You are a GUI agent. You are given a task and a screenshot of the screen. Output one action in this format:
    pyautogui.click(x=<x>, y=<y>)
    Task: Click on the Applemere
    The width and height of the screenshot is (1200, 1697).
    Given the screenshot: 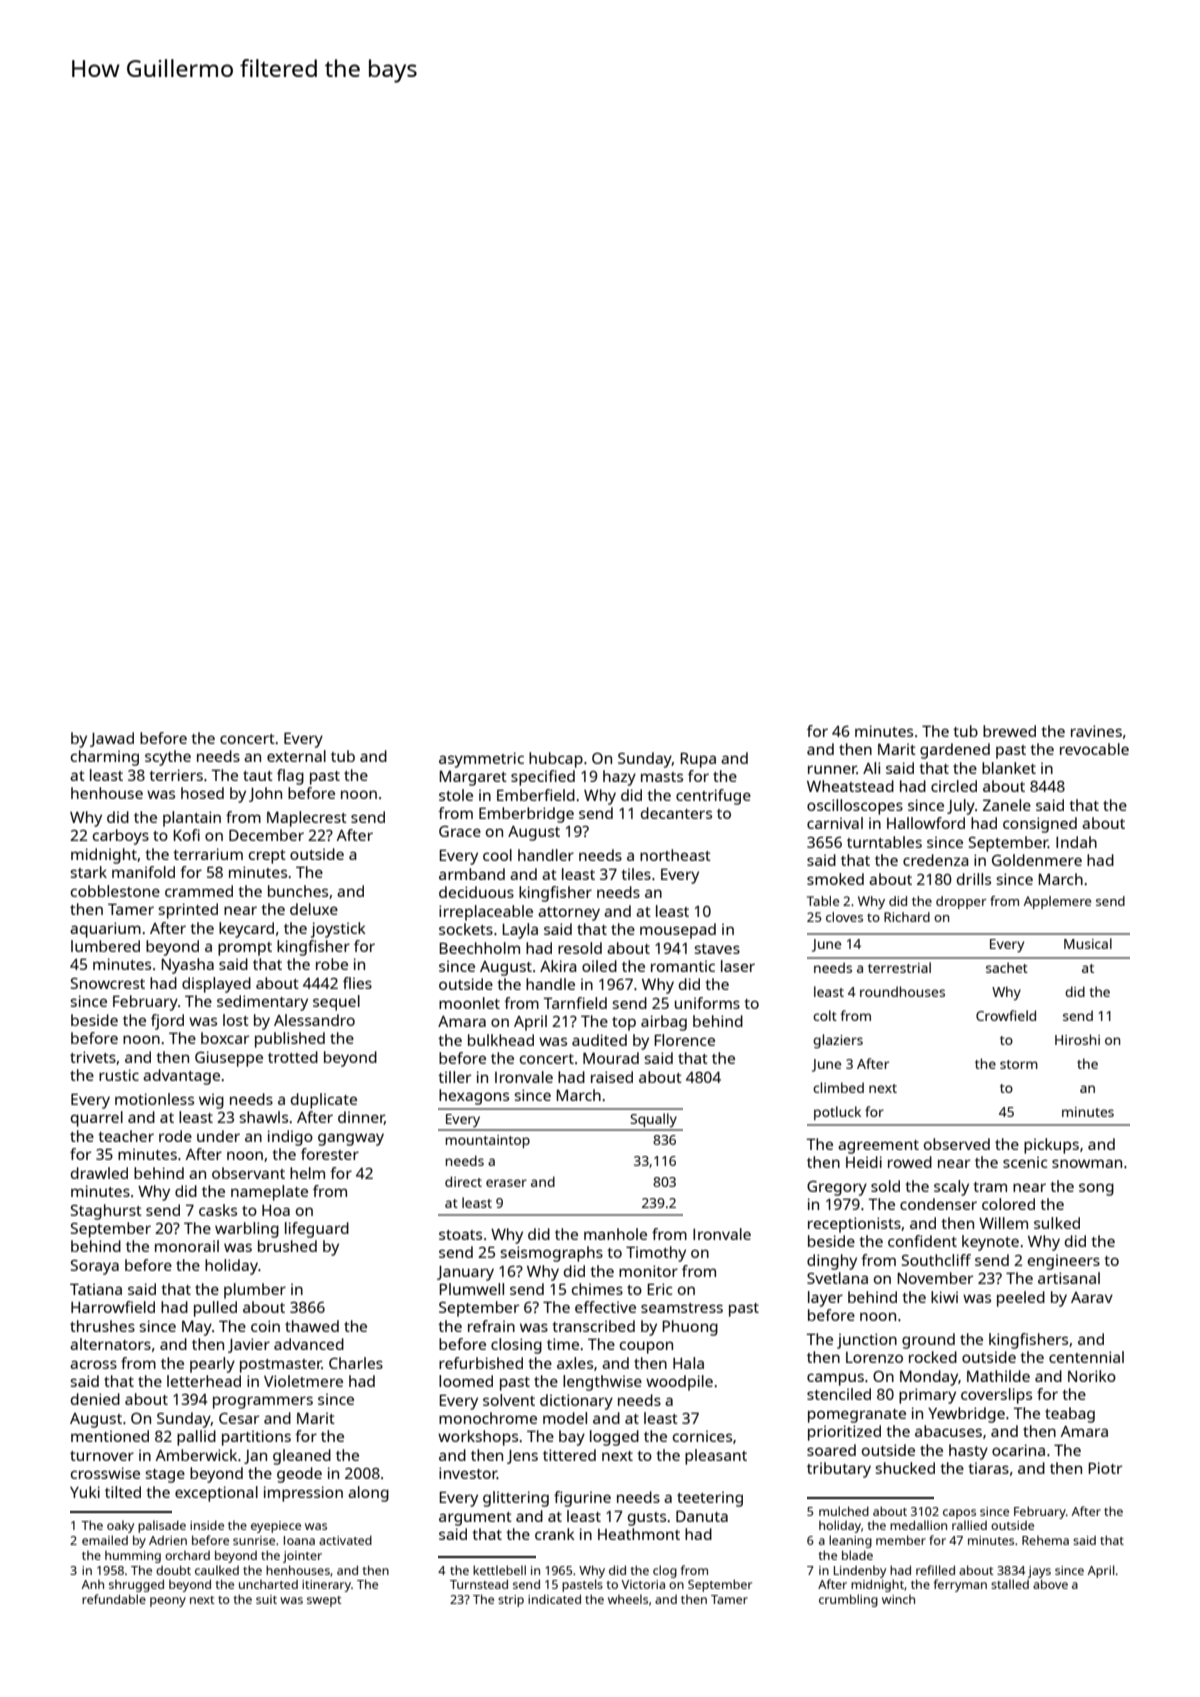 What is the action you would take?
    pyautogui.click(x=1057, y=902)
